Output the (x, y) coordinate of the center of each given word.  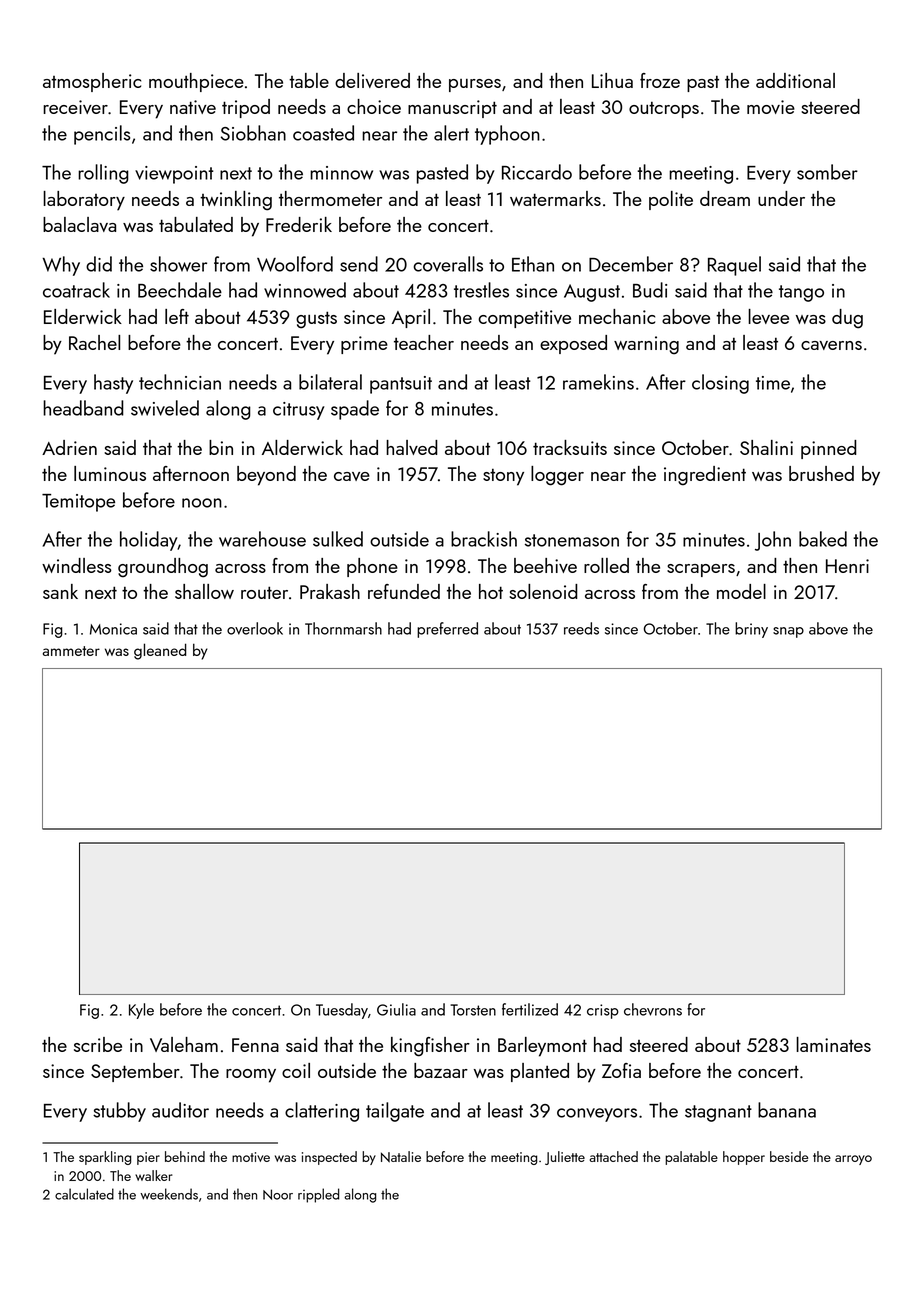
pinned (829, 449)
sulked (338, 539)
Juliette (565, 1158)
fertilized (530, 1009)
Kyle (141, 1011)
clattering (322, 1112)
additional (795, 80)
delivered (372, 80)
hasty (113, 384)
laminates (833, 1044)
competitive (524, 319)
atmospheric (92, 82)
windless (77, 565)
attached (614, 1156)
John (773, 541)
